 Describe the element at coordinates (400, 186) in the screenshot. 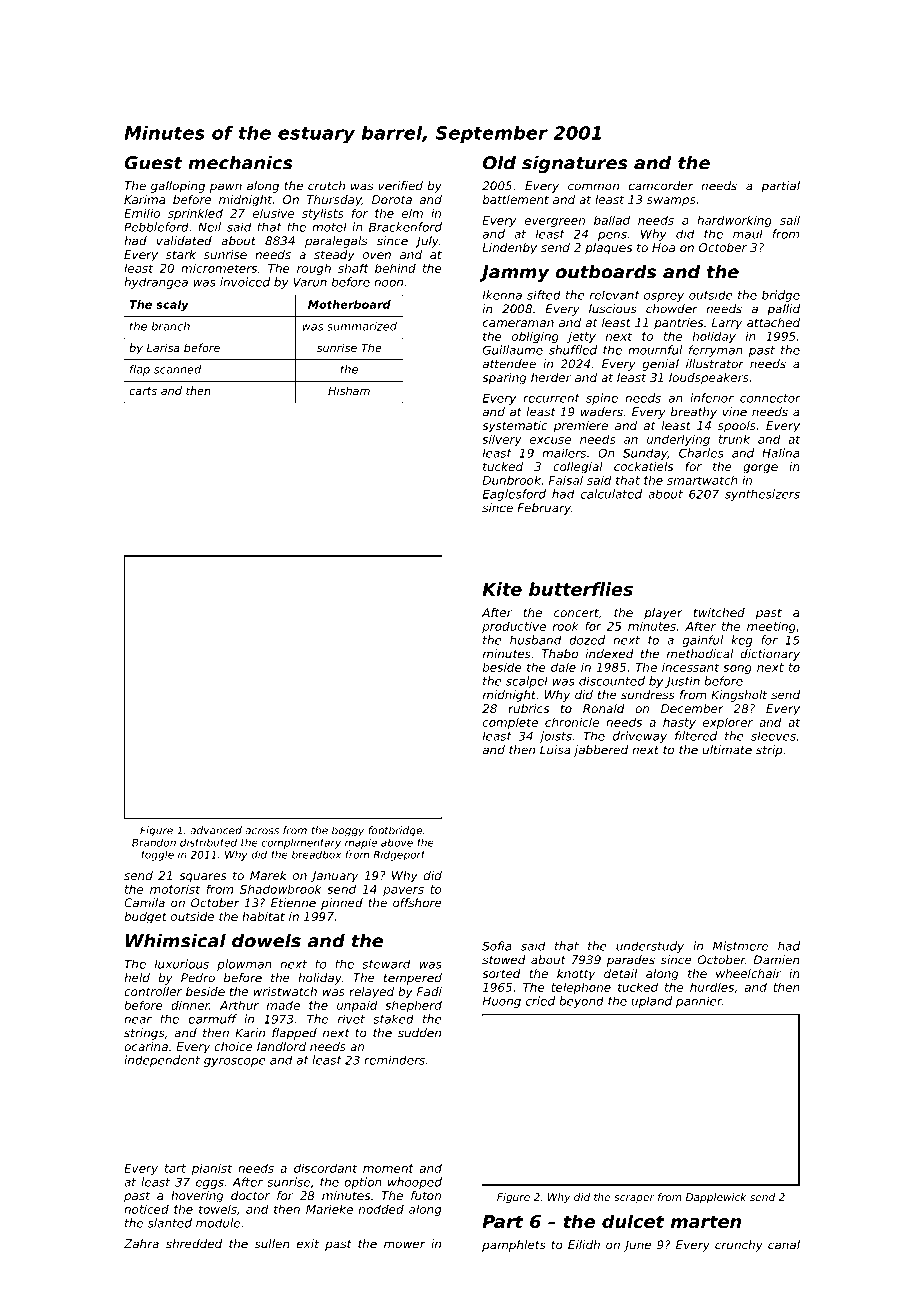

I see `verified` at that location.
